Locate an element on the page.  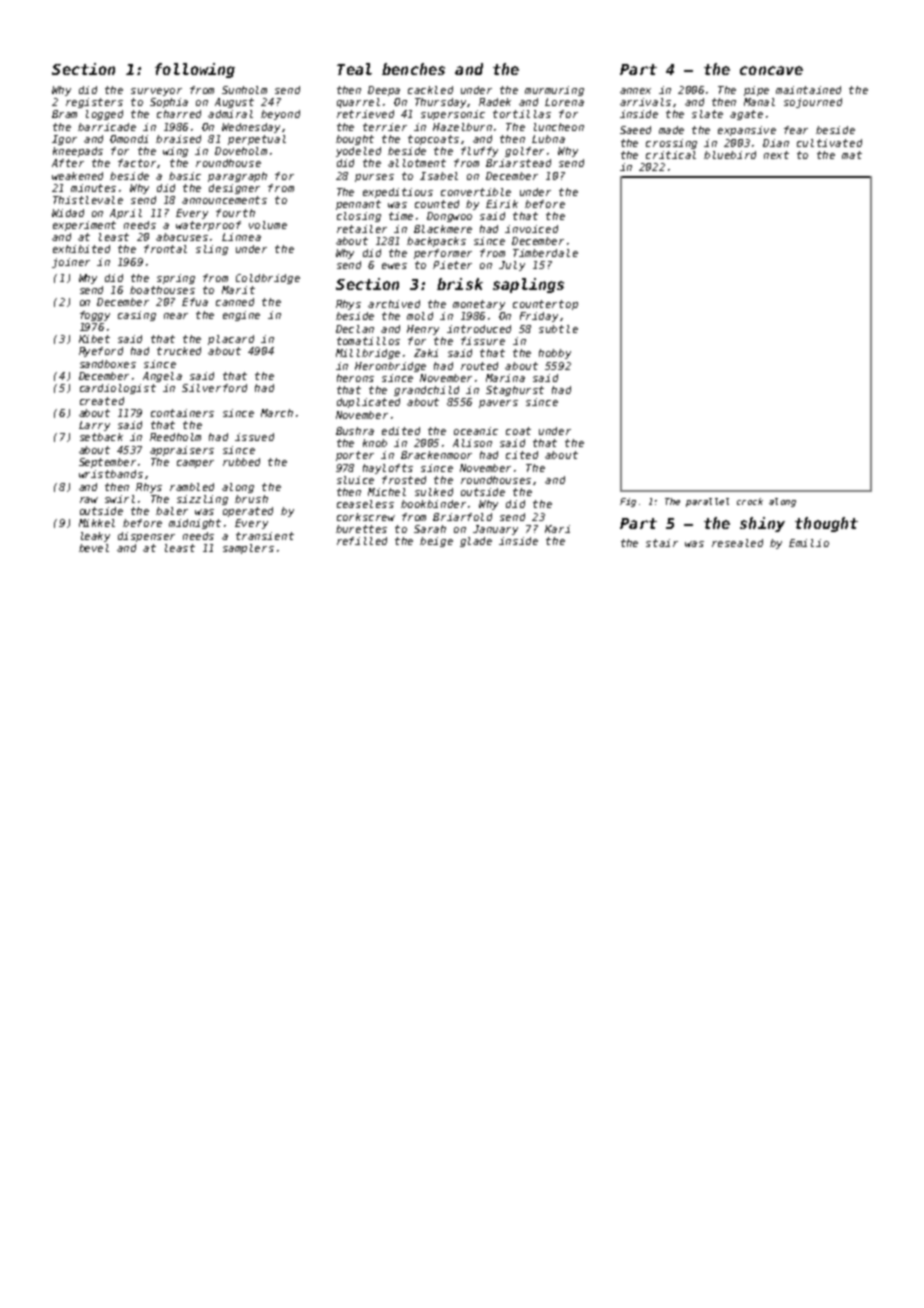
countertop is located at coordinates (545, 305).
